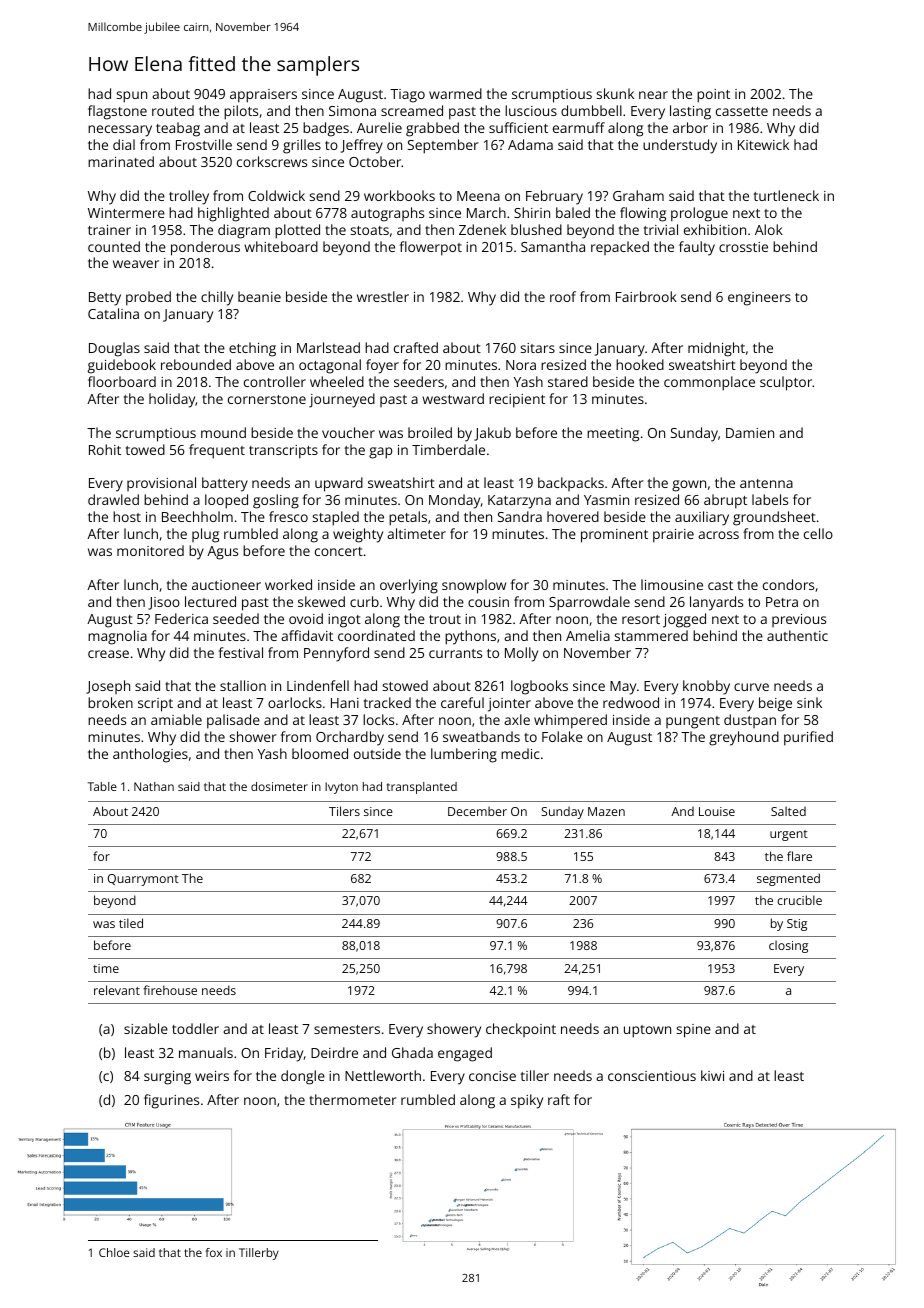  Describe the element at coordinates (614, 536) in the page. I see `prominent` at that location.
